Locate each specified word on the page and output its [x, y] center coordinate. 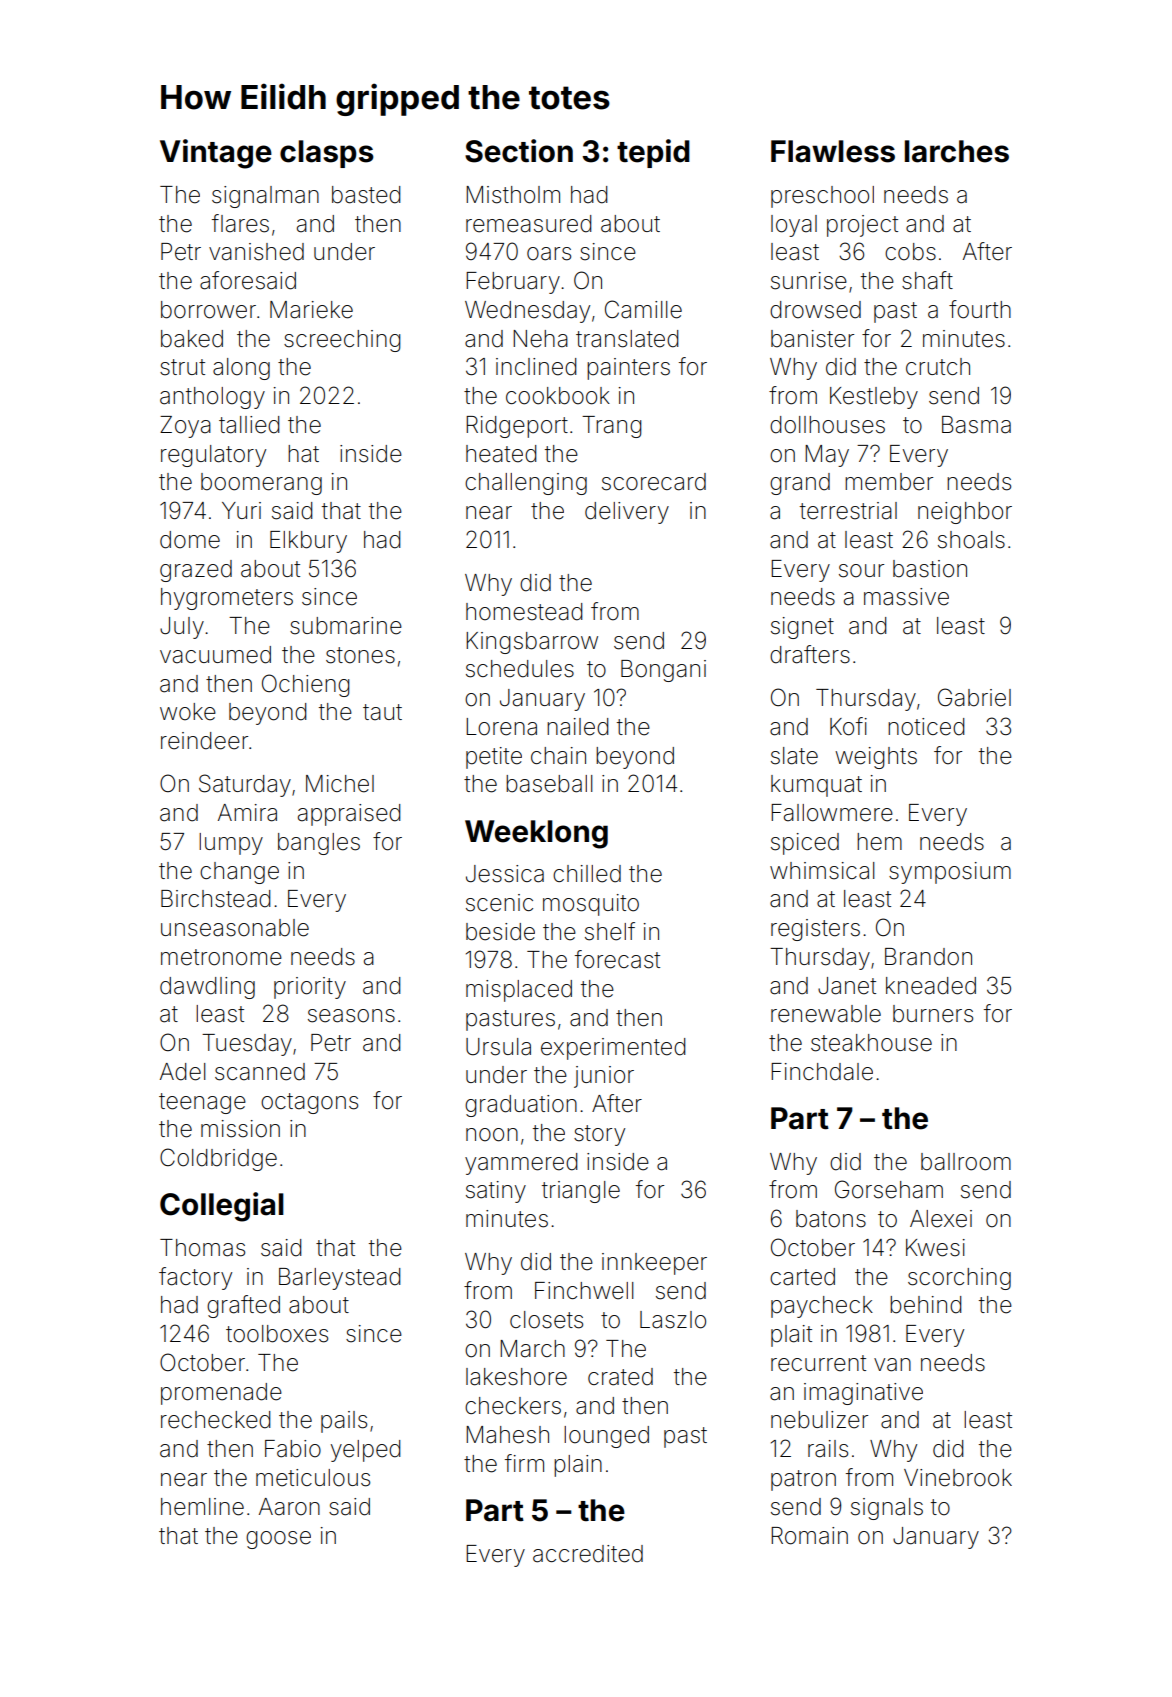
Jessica [505, 874]
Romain [809, 1536]
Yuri [241, 510]
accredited [588, 1554]
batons [831, 1219]
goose [278, 1540]
